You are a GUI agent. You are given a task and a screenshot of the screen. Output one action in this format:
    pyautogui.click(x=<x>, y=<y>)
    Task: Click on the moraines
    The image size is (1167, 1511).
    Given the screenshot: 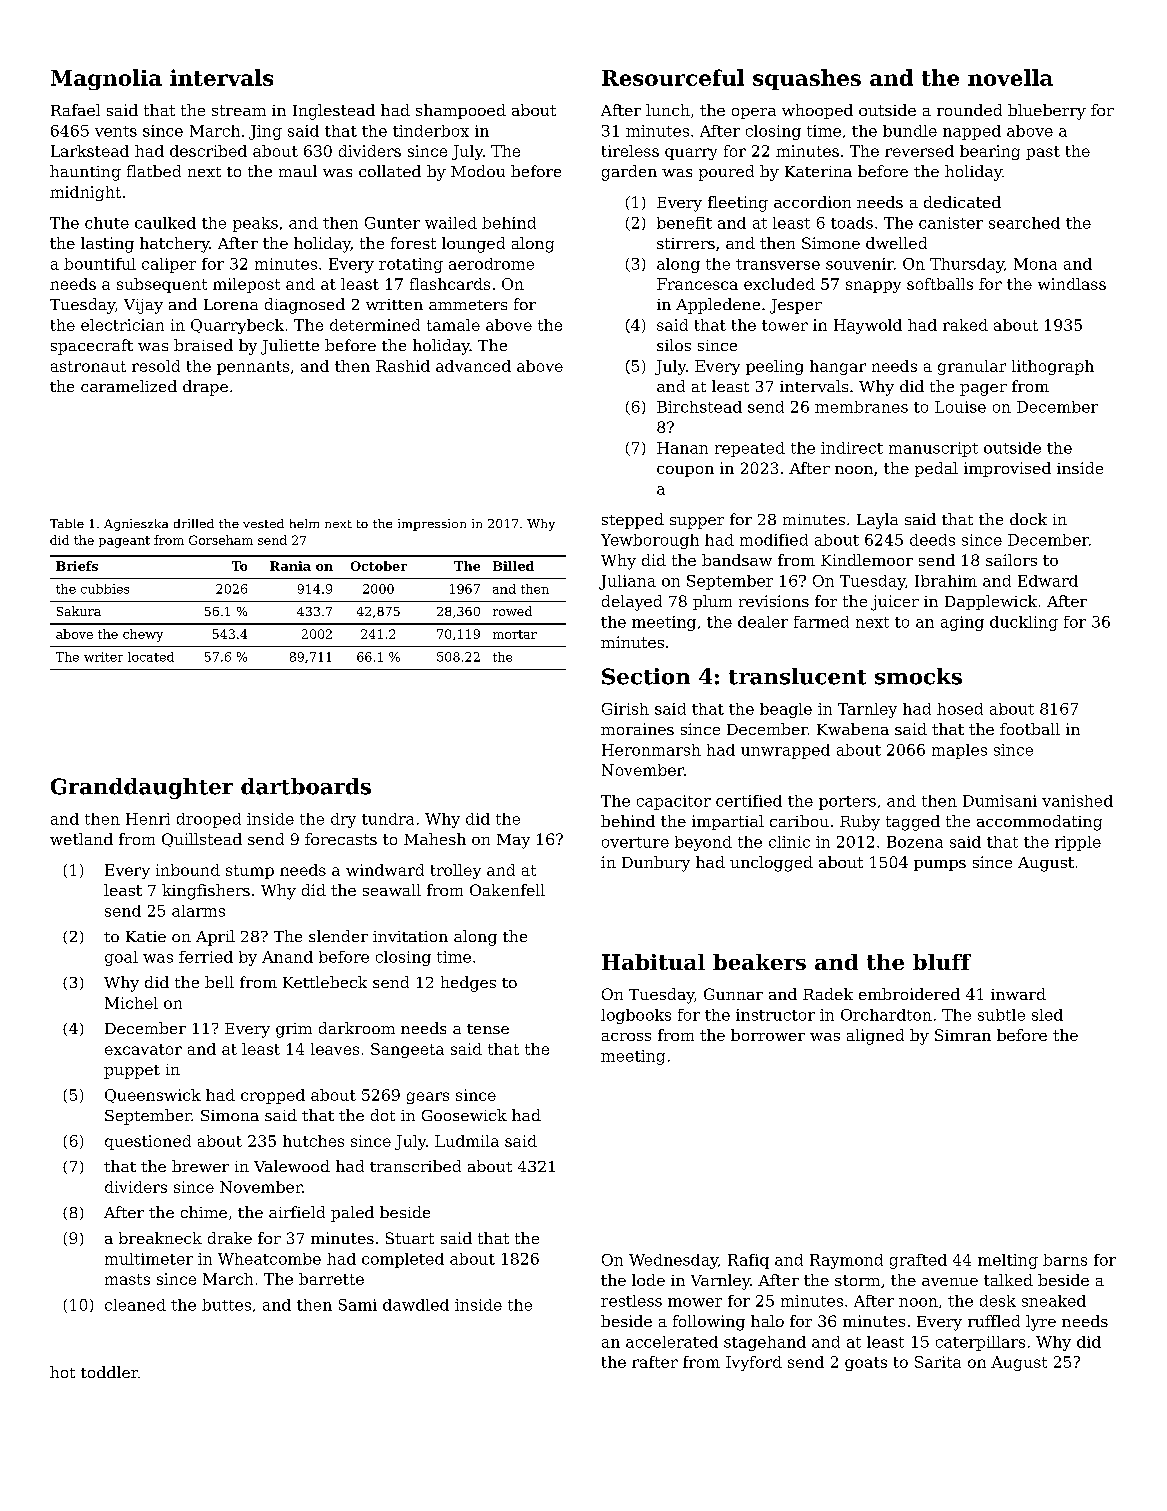 What is the action you would take?
    pyautogui.click(x=637, y=729)
